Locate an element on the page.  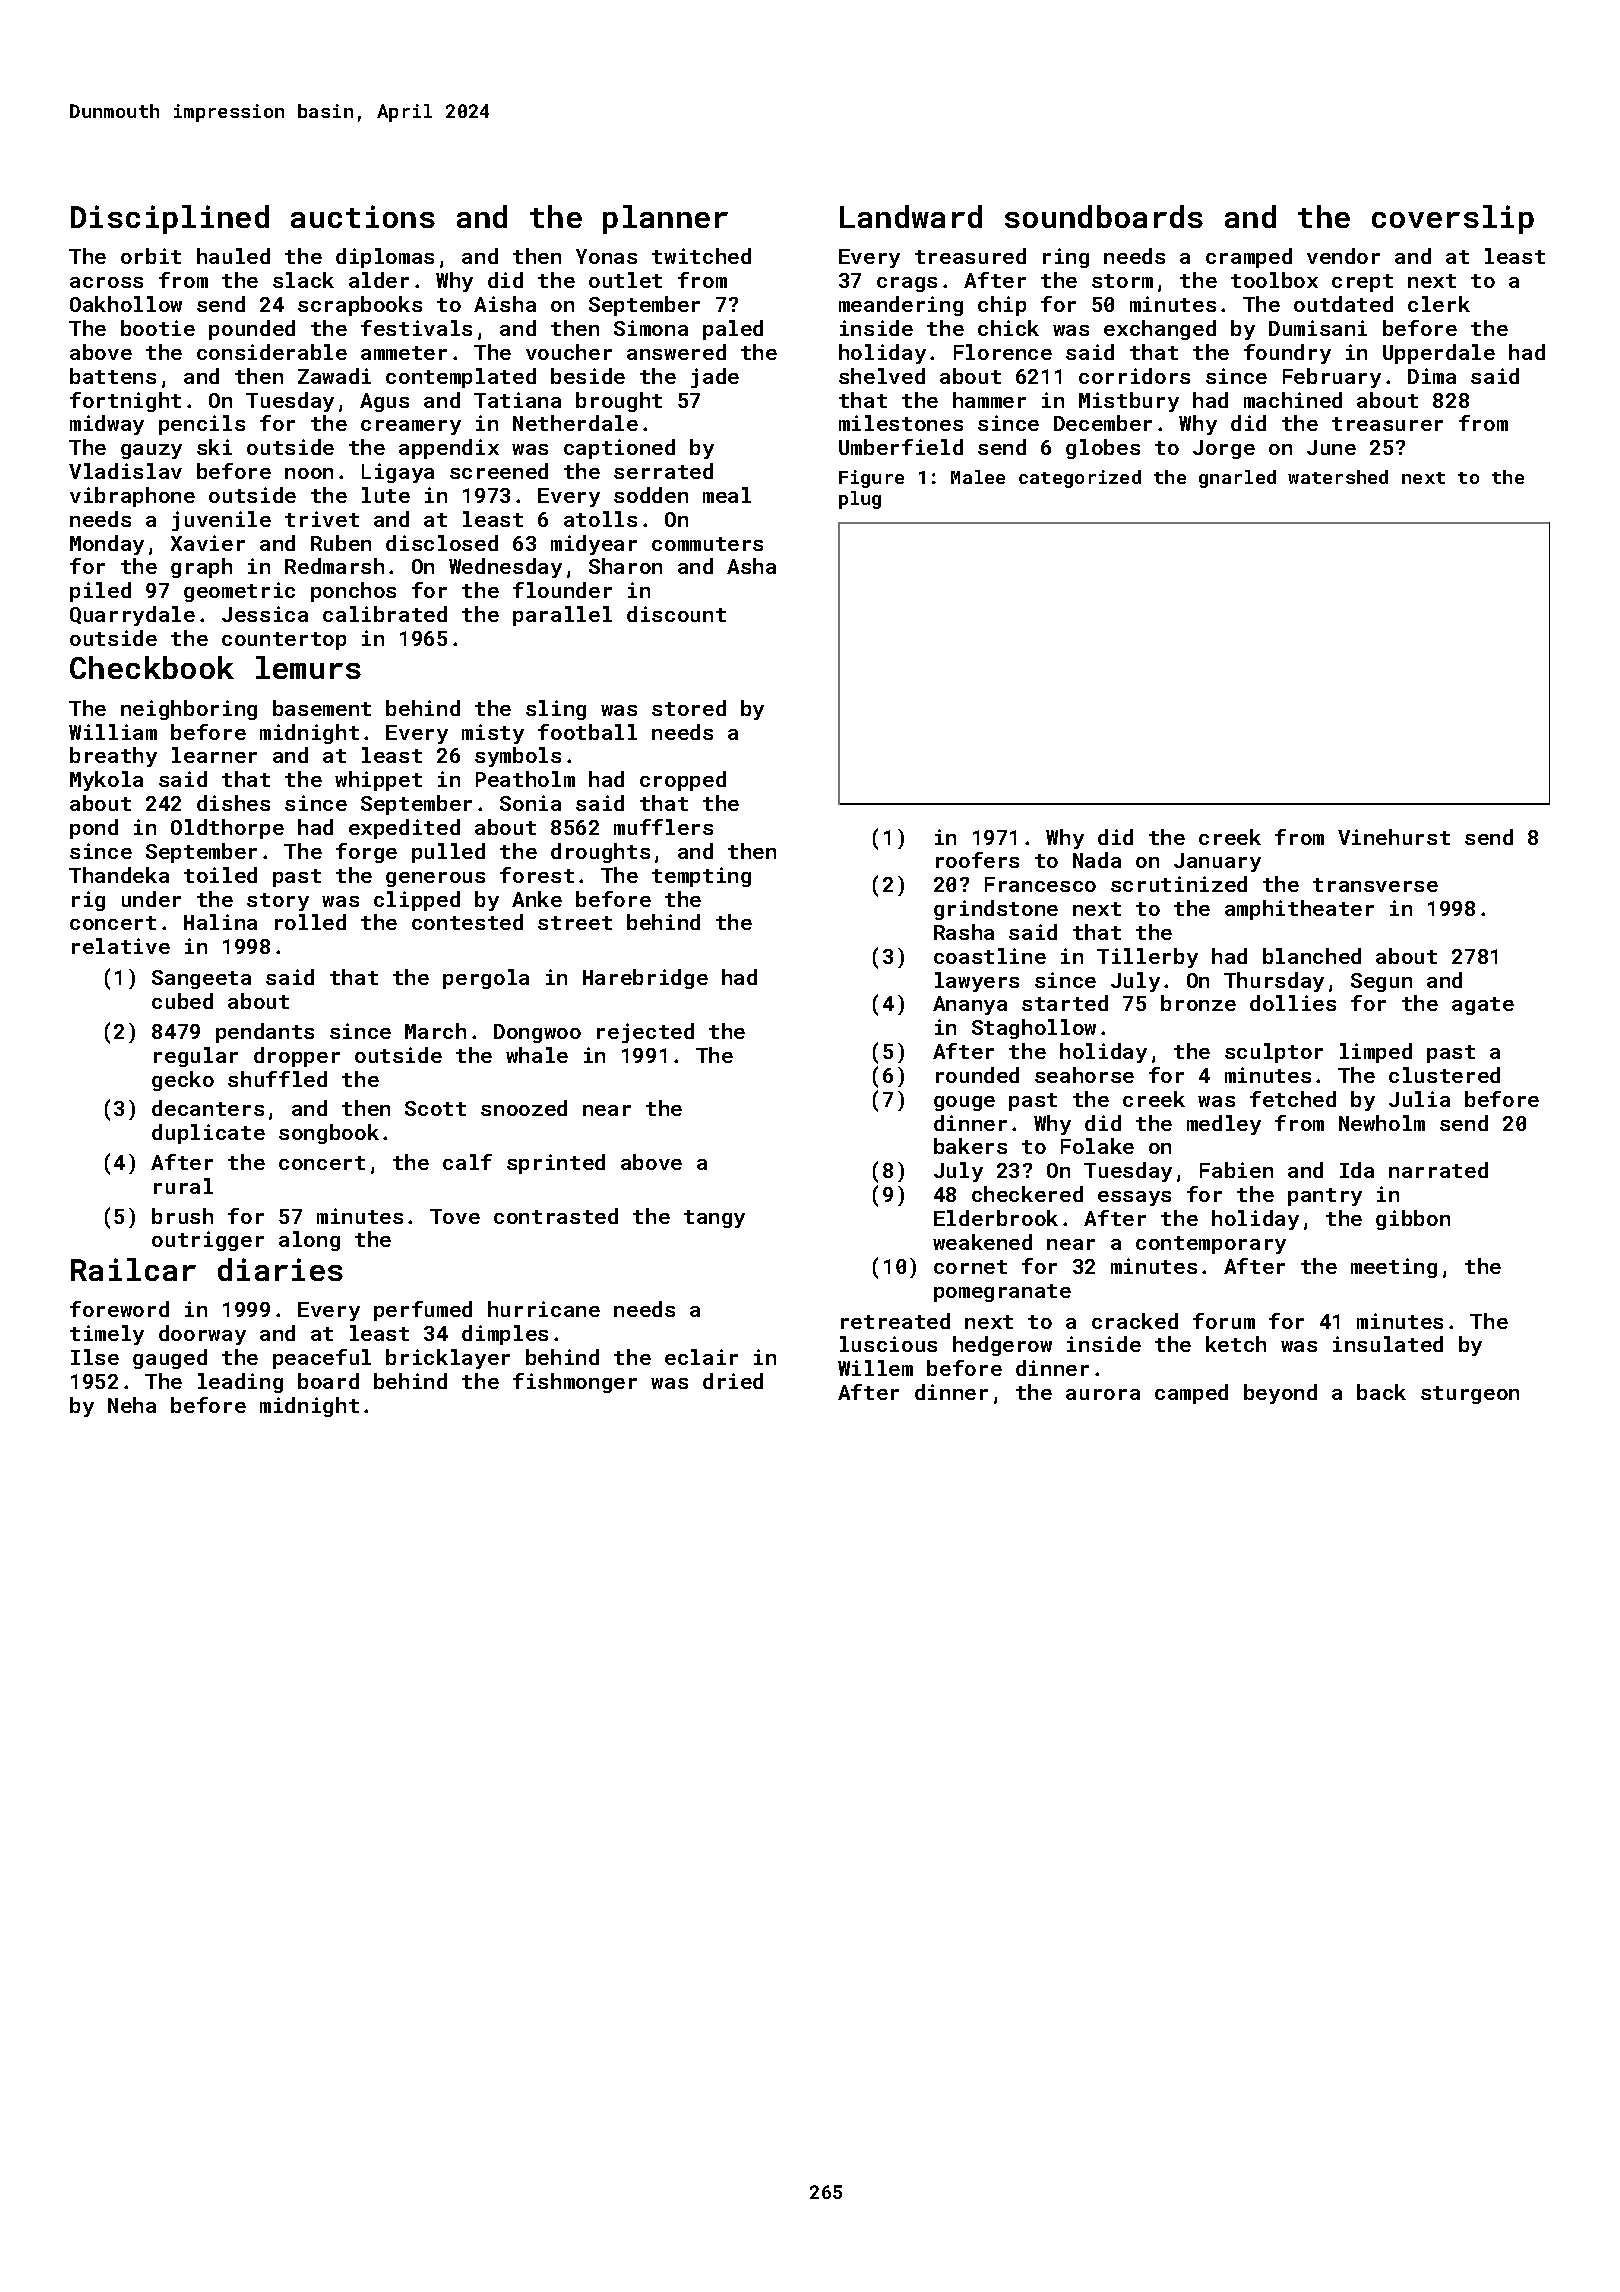
cramped is located at coordinates (1249, 258).
